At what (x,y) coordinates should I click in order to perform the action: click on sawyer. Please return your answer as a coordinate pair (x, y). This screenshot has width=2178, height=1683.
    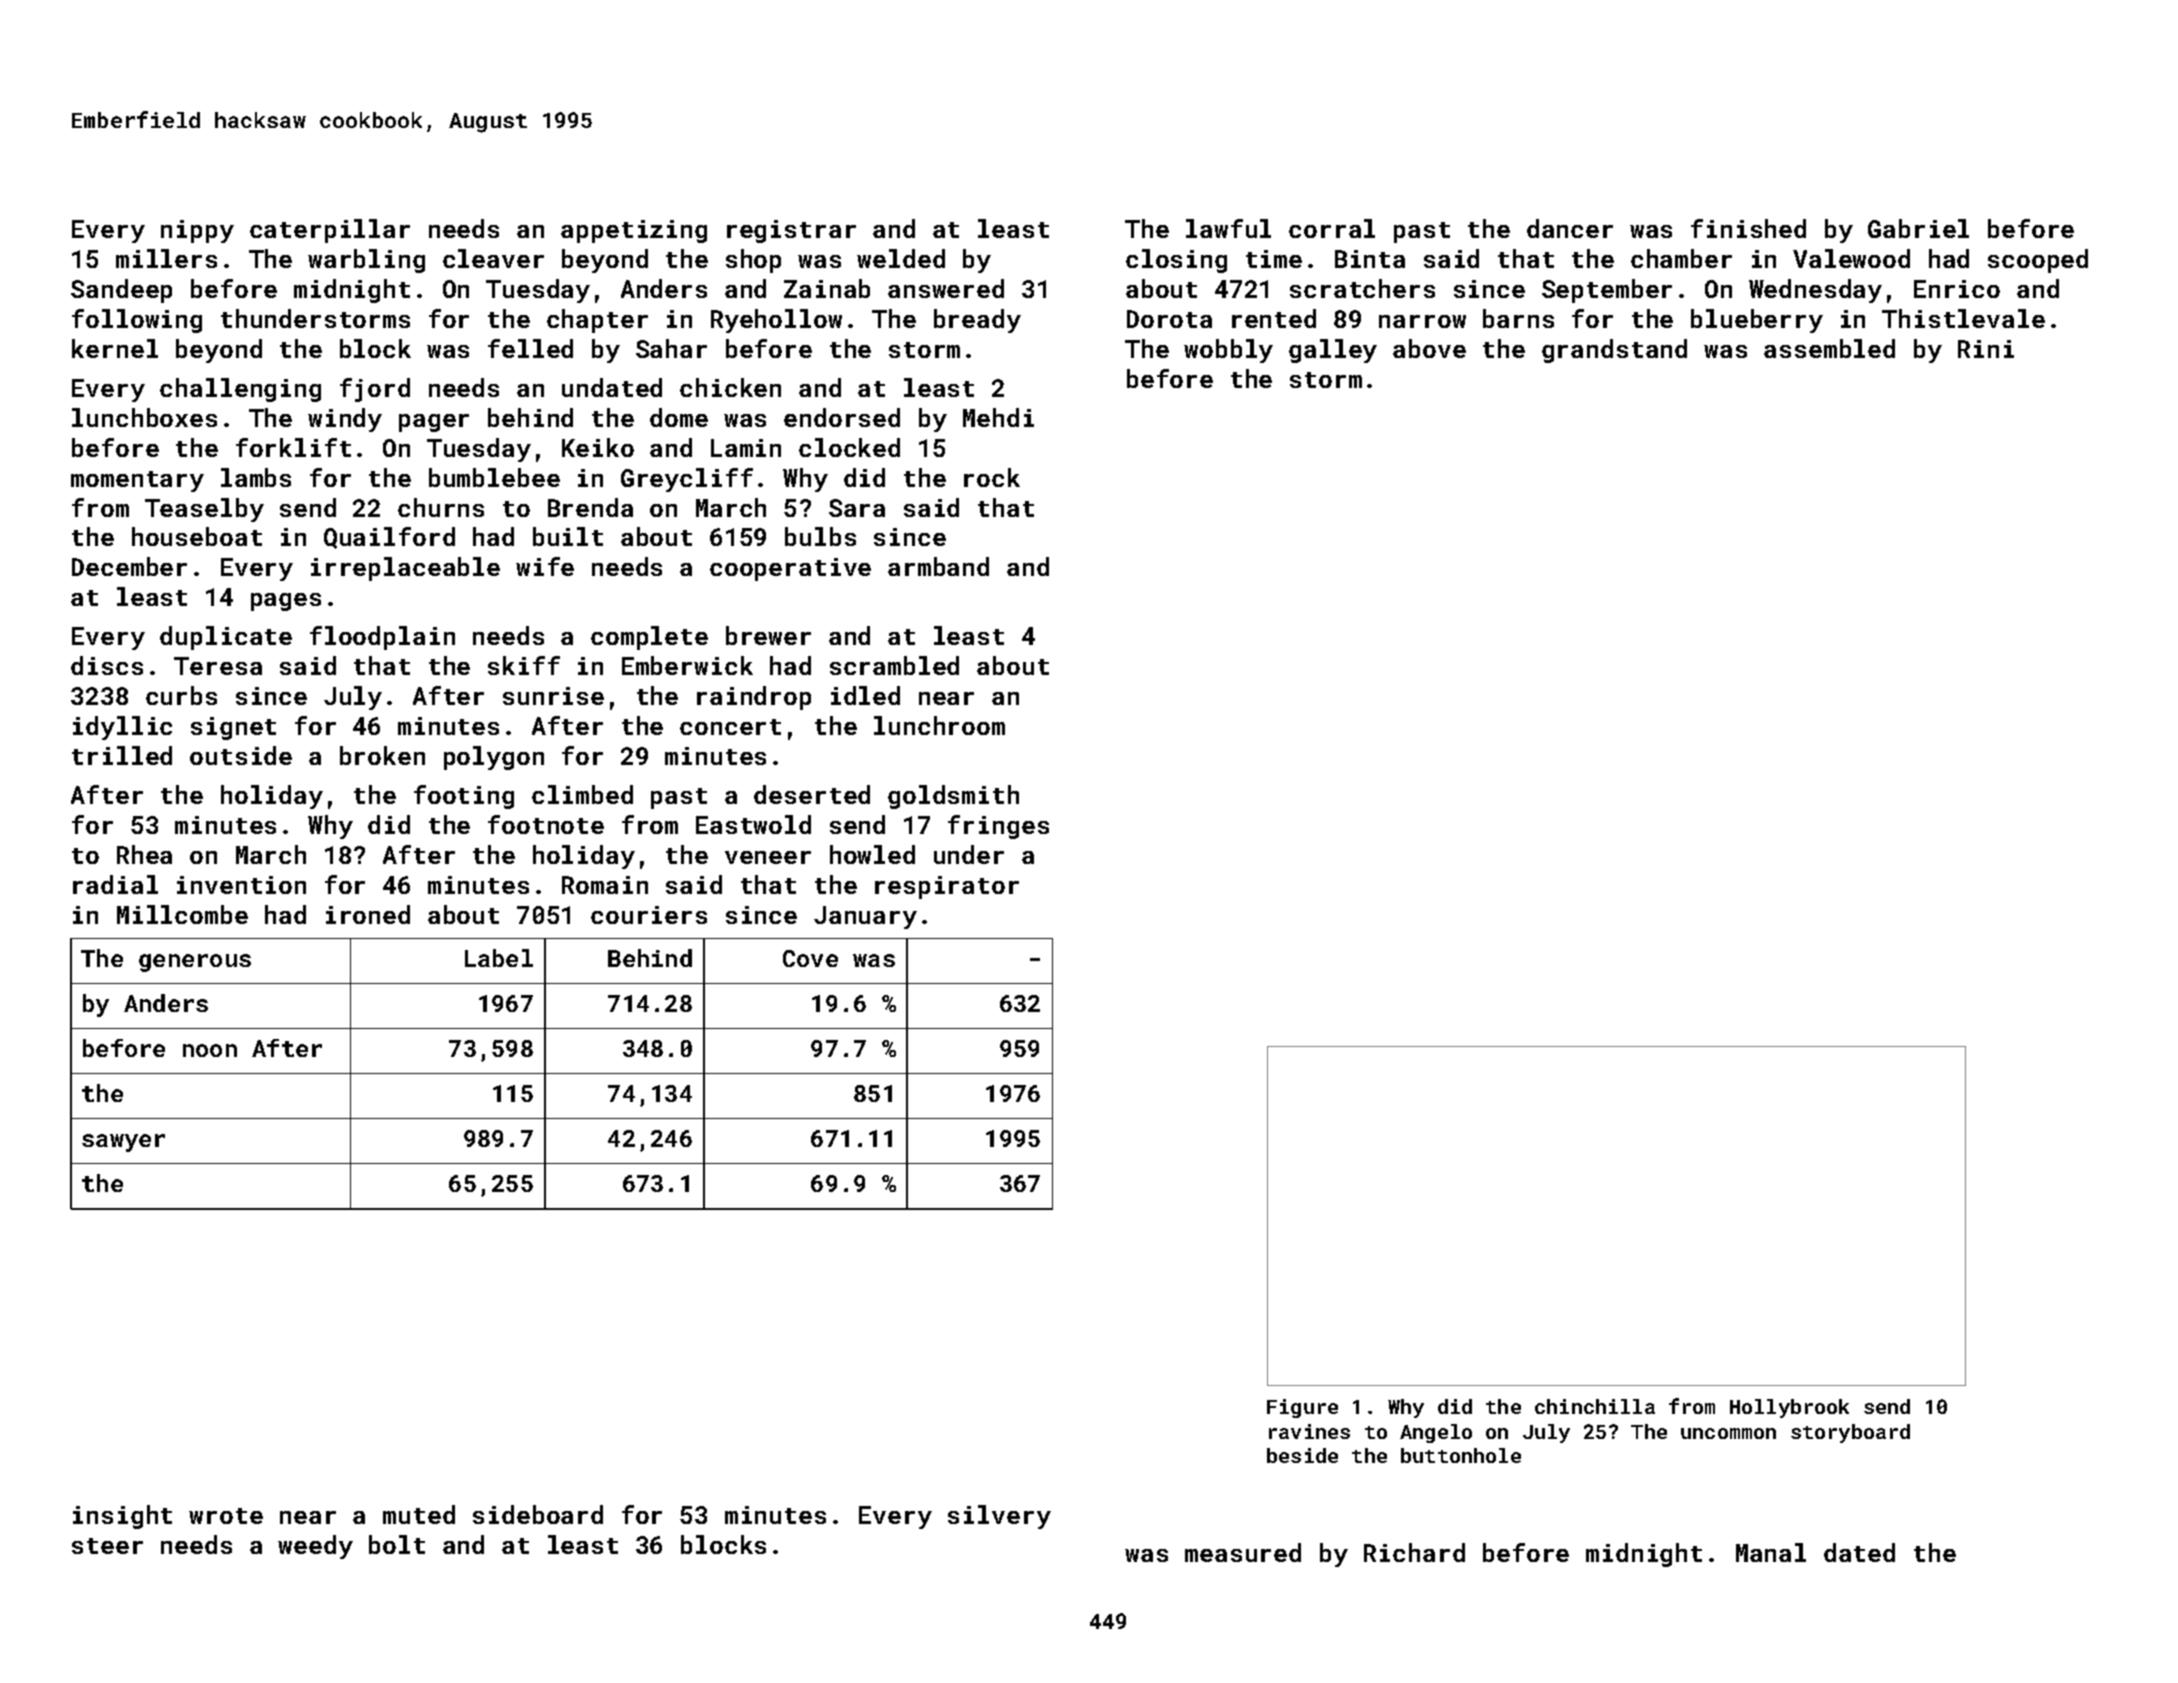
    Looking at the image, I should click on (123, 1143).
